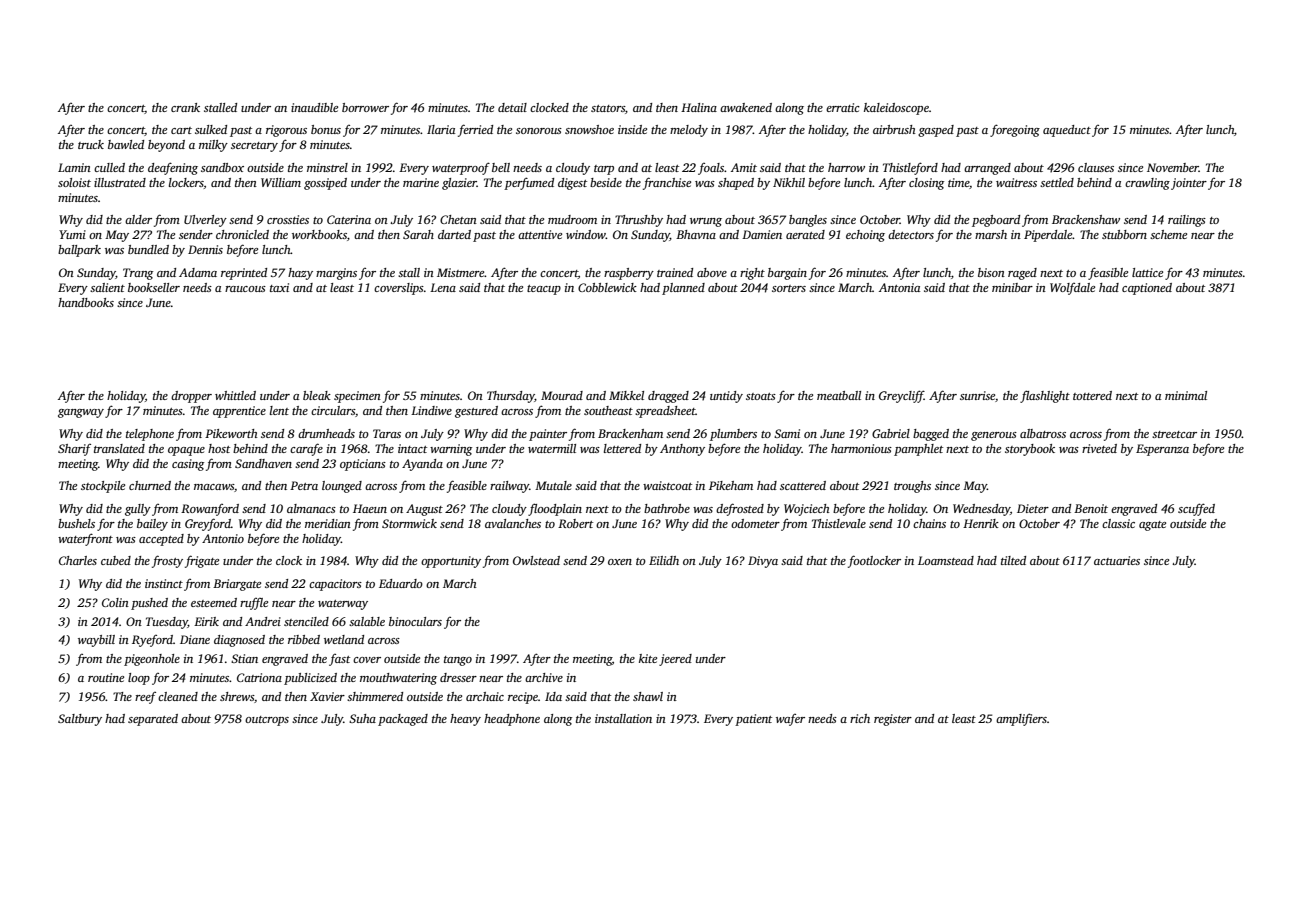 This document has width=1308, height=924. Describe the element at coordinates (555, 509) in the document. I see `floodplain` at that location.
